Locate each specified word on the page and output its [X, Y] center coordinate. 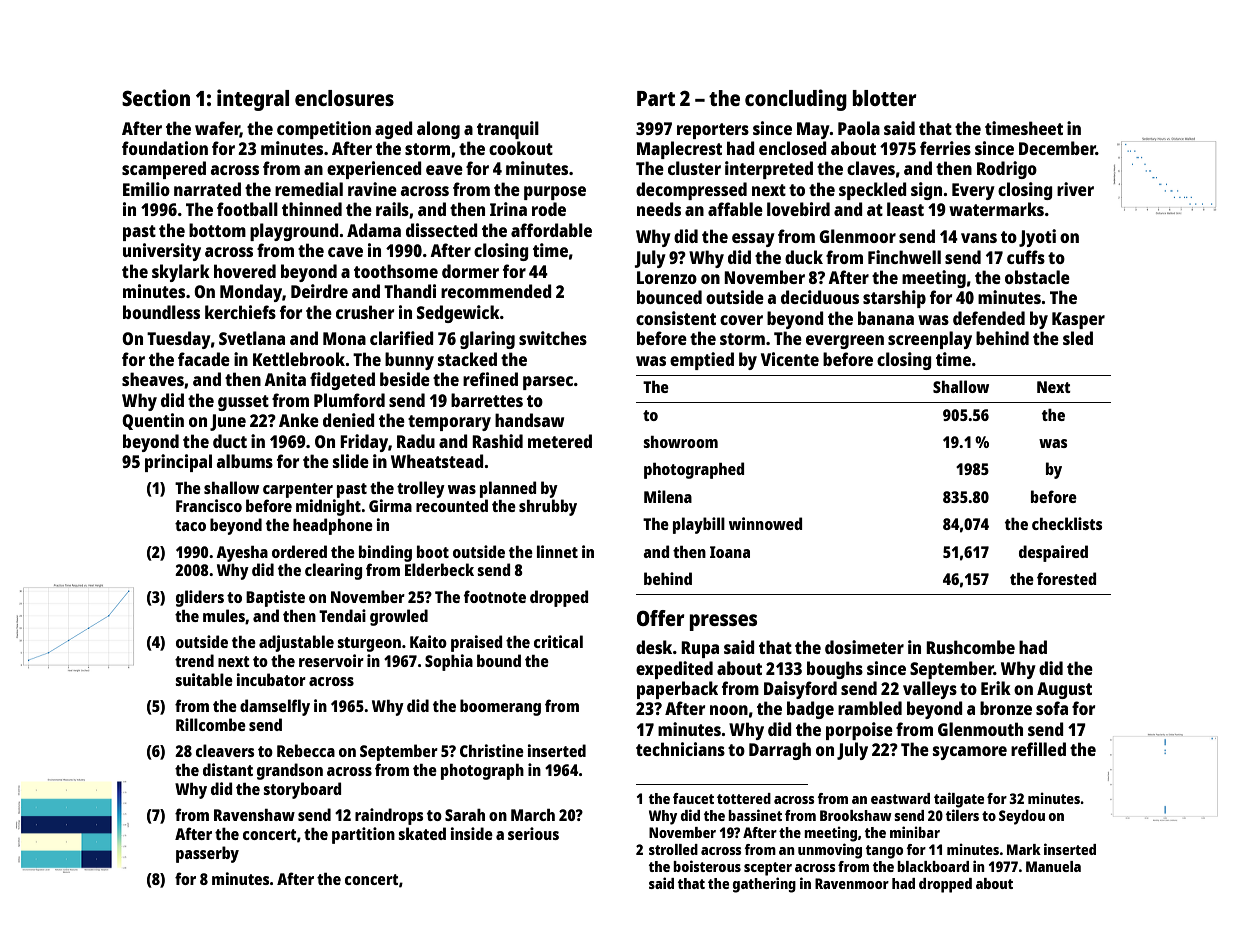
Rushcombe [970, 647]
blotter [884, 98]
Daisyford [800, 690]
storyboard [302, 790]
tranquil [508, 130]
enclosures [344, 98]
